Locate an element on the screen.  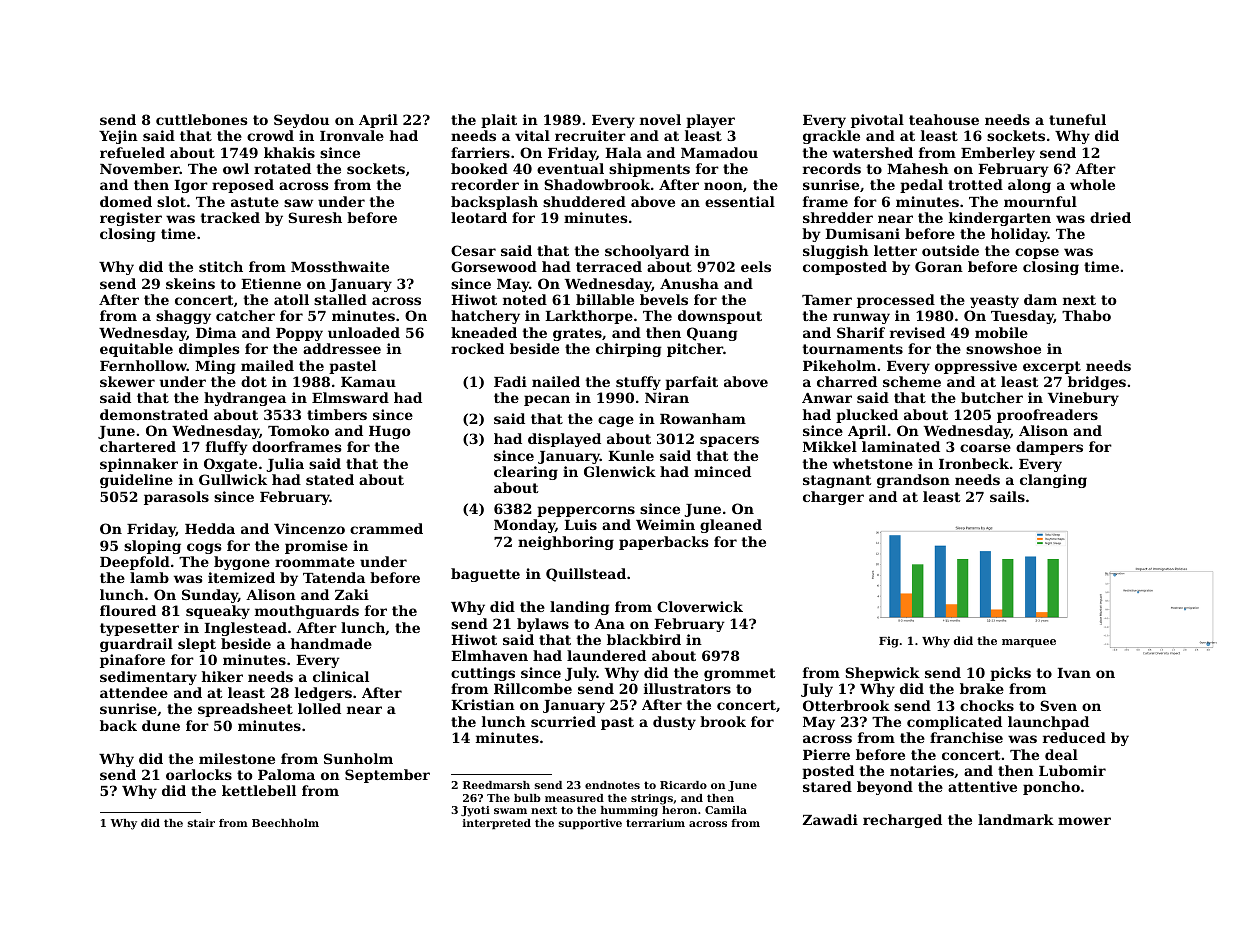
dusty is located at coordinates (674, 723).
